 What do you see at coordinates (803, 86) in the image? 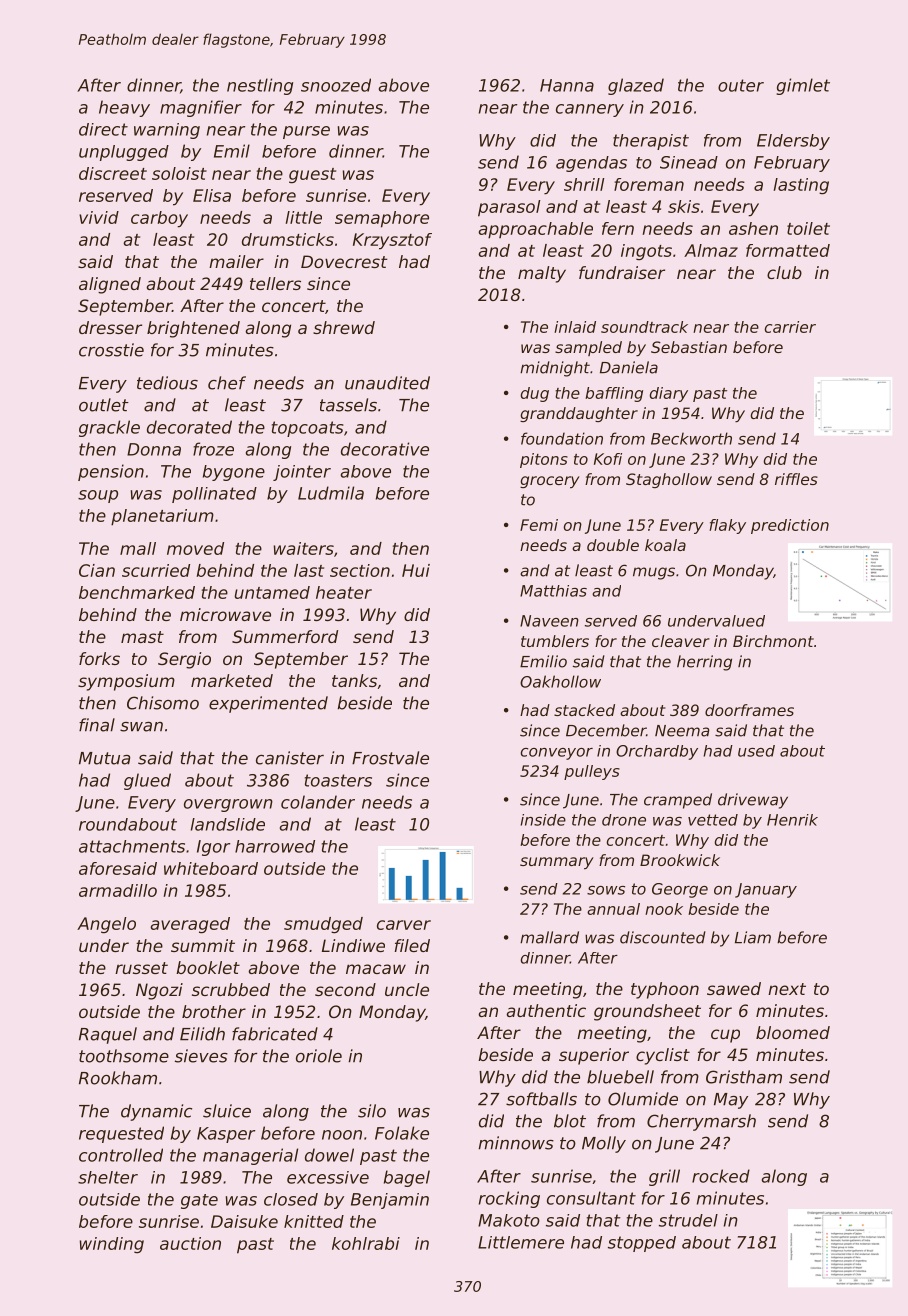
I see `gimlet` at bounding box center [803, 86].
